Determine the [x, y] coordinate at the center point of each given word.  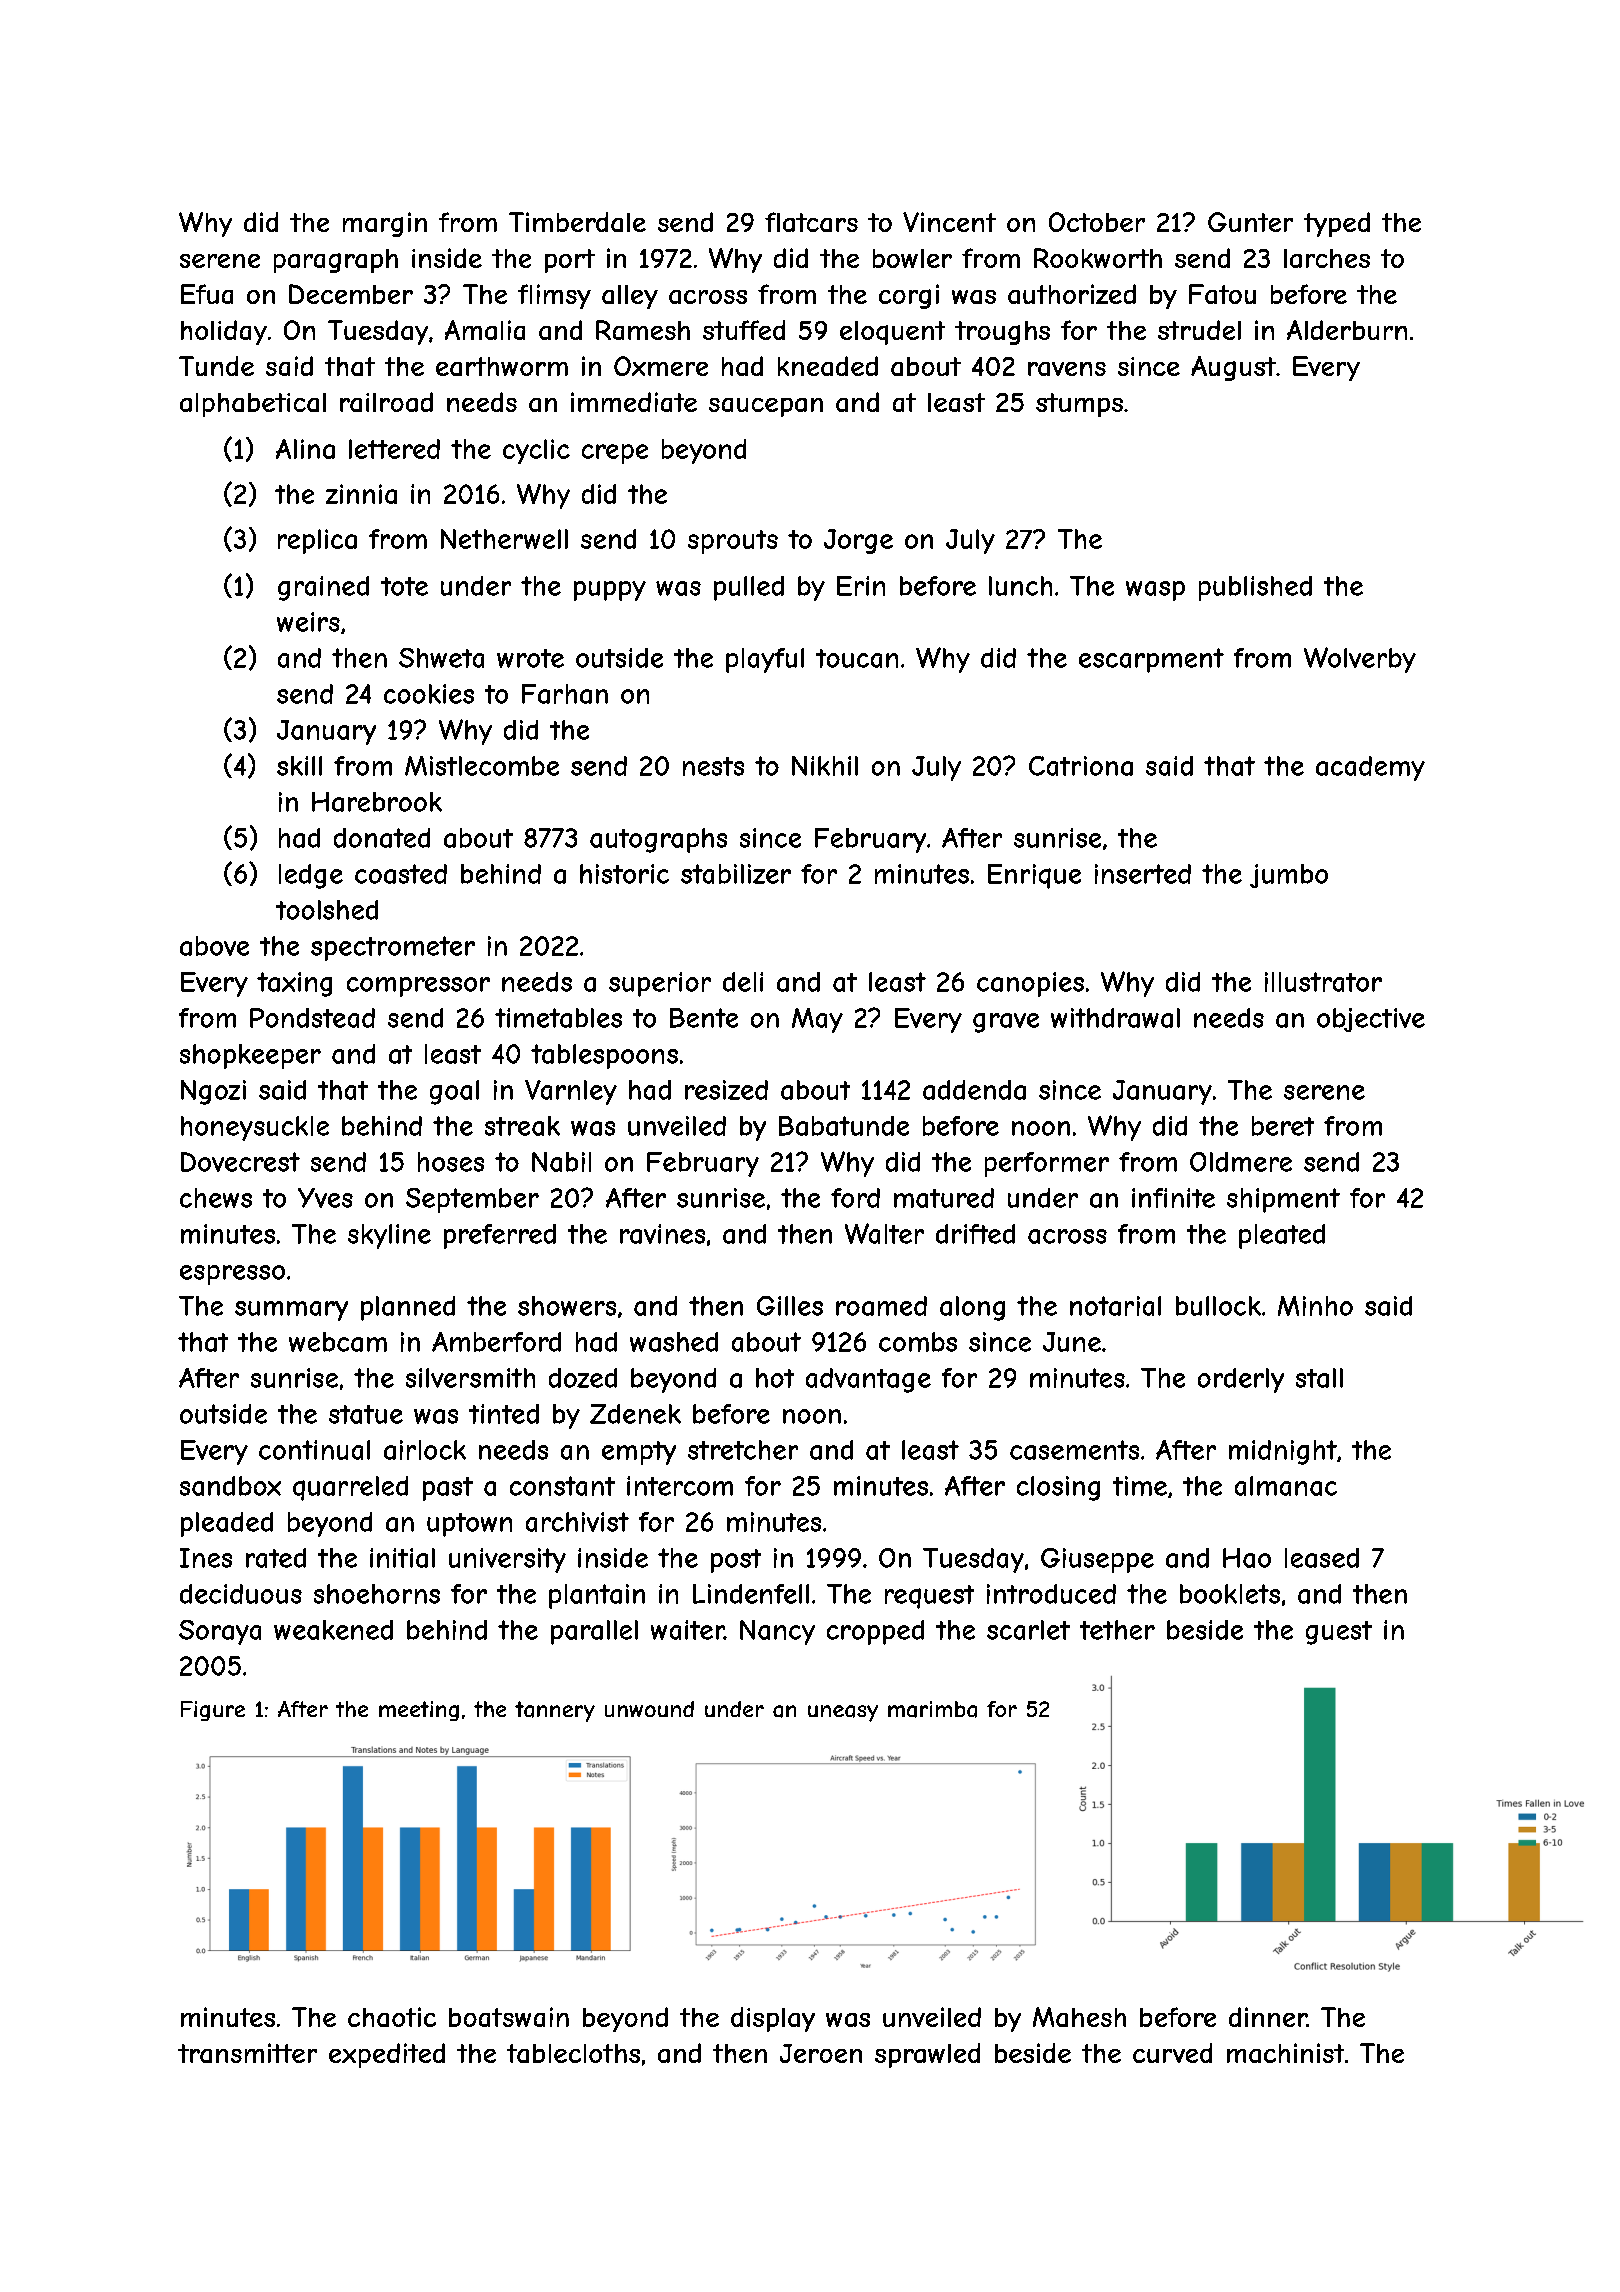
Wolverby [1360, 660]
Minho [1315, 1306]
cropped [875, 1632]
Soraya [220, 1632]
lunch [1020, 586]
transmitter [247, 2053]
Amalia [485, 330]
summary [291, 1311]
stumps [1079, 405]
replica [317, 541]
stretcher [743, 1450]
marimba [932, 1709]
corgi [909, 296]
